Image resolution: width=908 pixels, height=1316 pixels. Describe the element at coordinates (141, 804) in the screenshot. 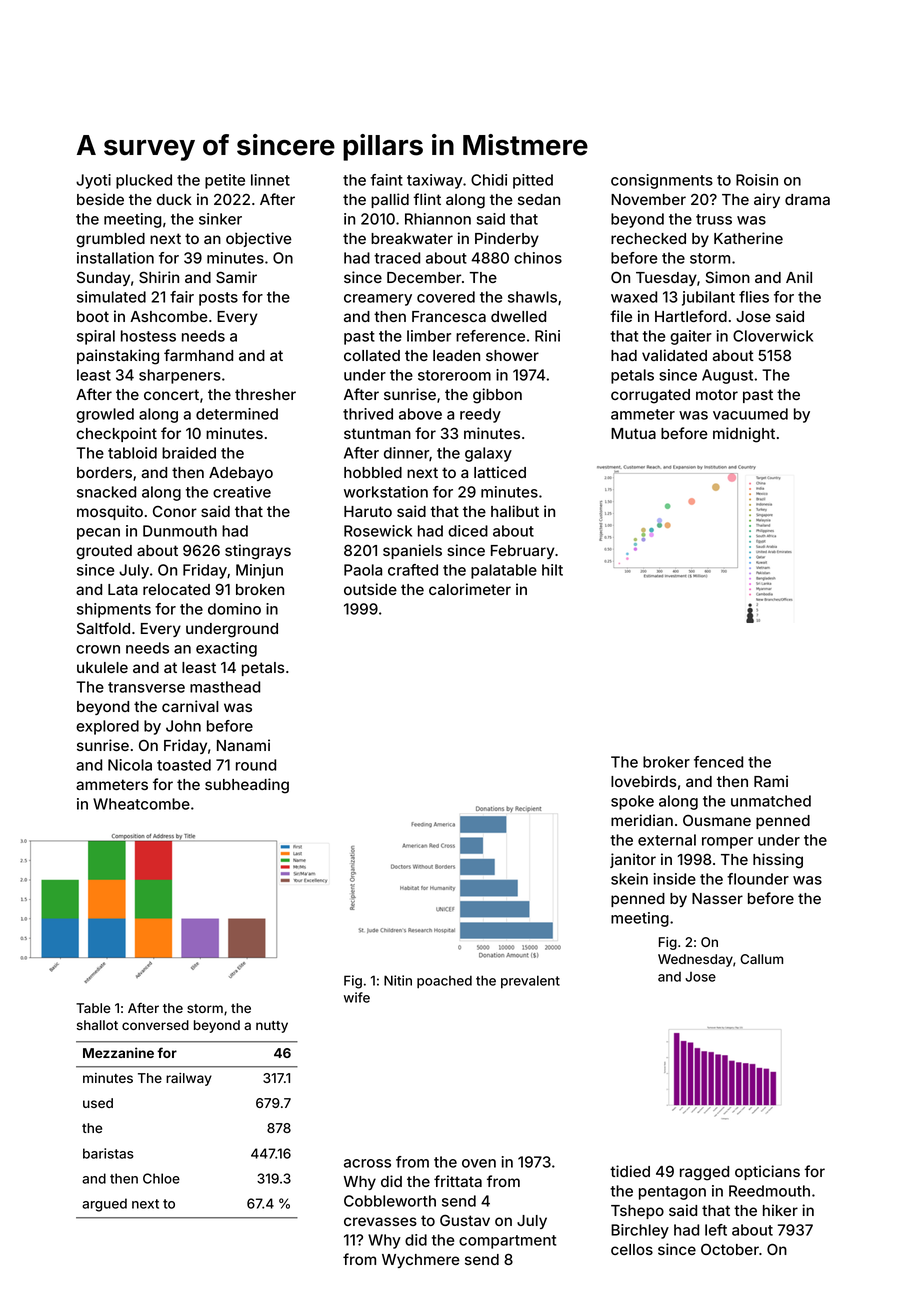

I see `Wheatcombe` at that location.
